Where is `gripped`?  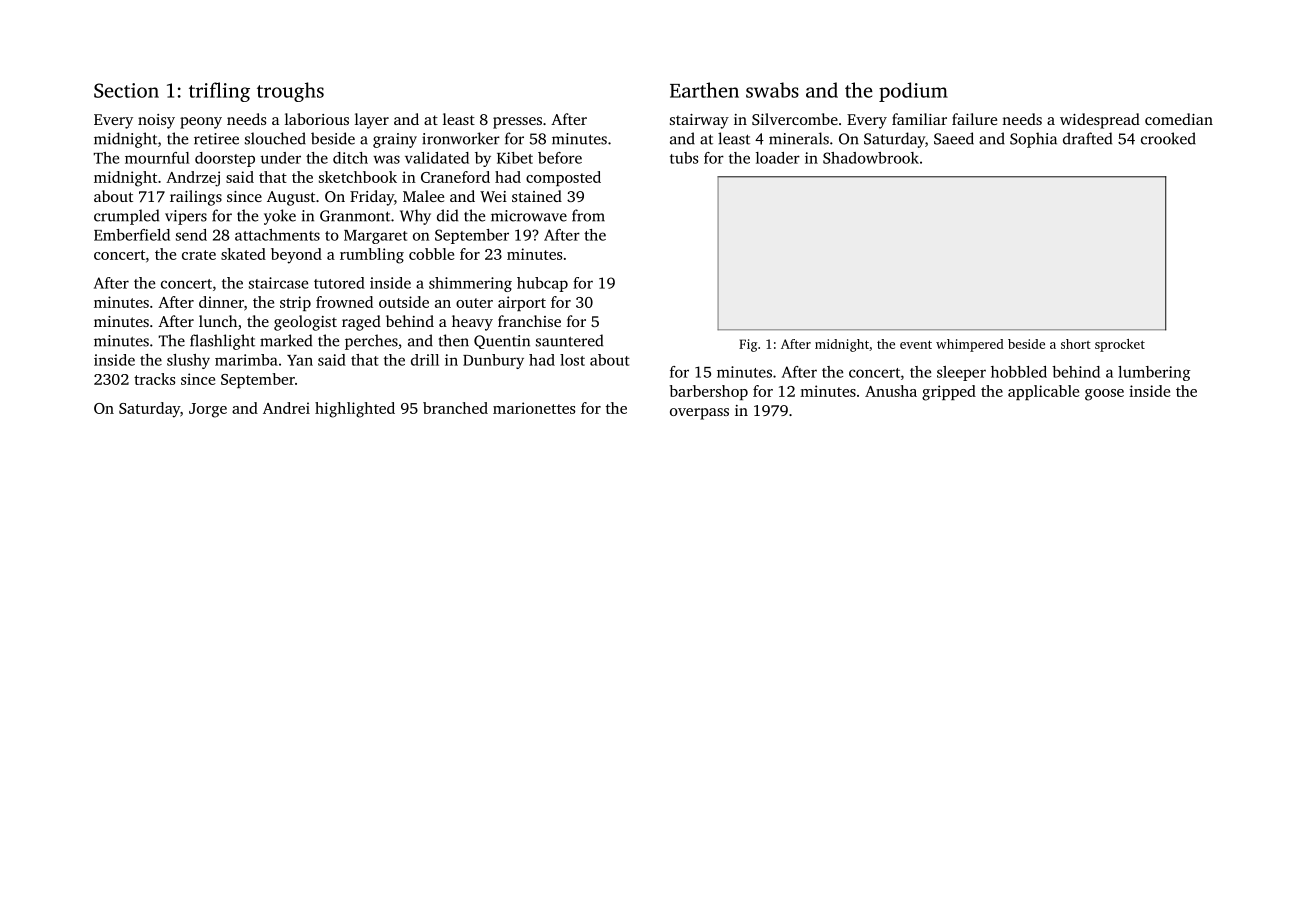
gripped is located at coordinates (949, 393).
